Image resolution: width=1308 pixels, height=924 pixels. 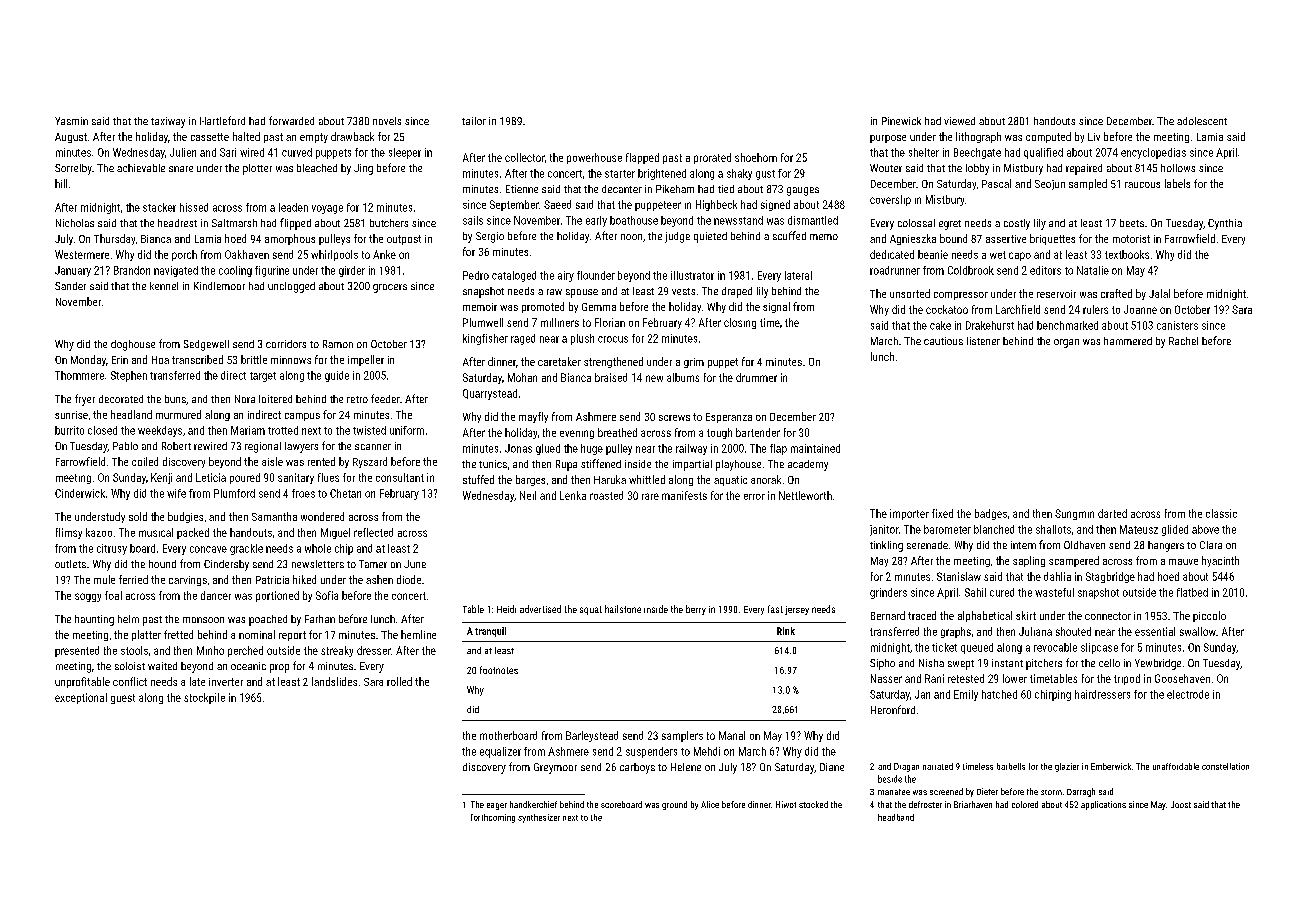 I want to click on Natalie, so click(x=1093, y=270).
